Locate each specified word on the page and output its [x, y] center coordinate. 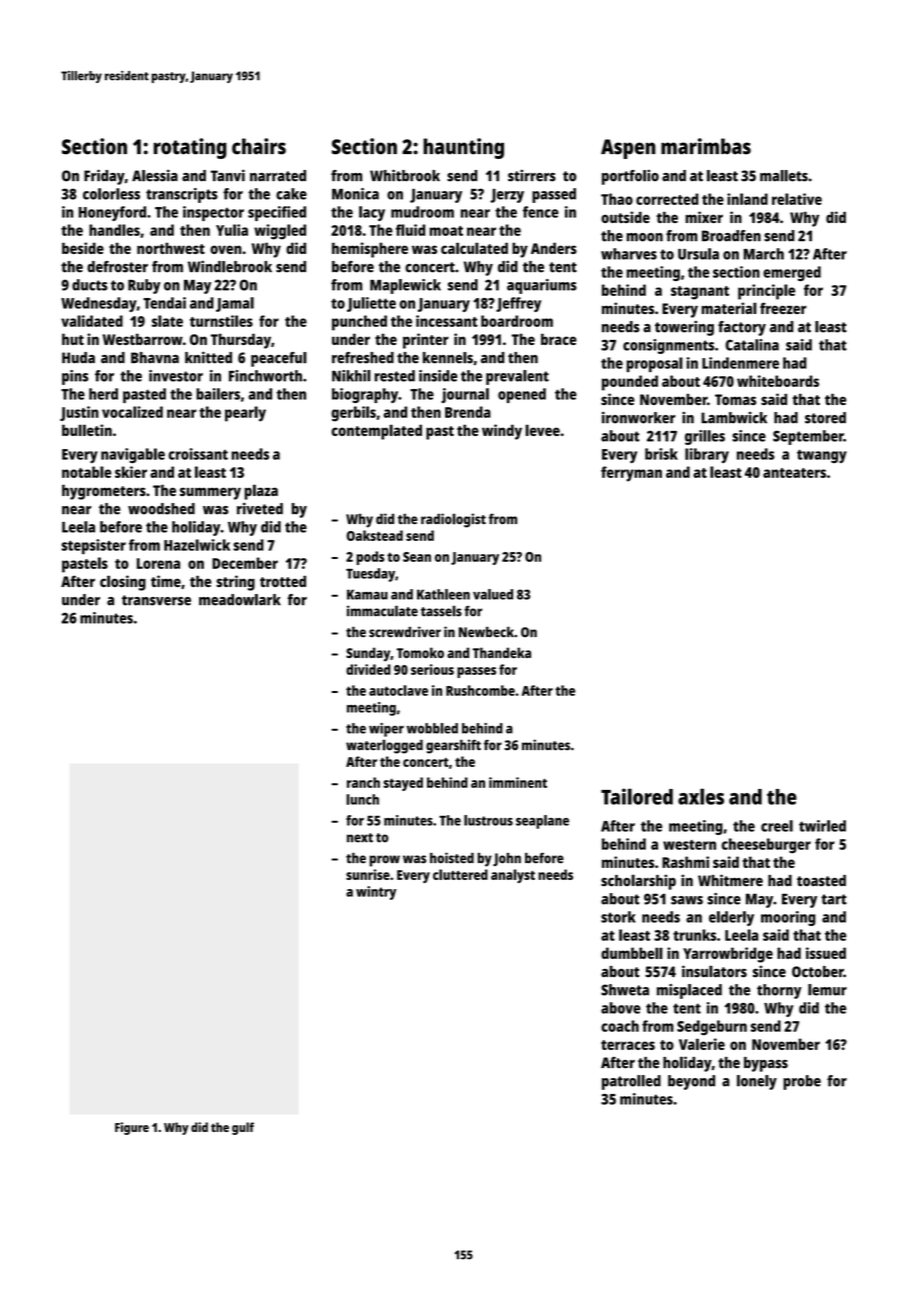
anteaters [794, 473]
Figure [132, 1128]
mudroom [422, 212]
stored [825, 418]
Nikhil [351, 376]
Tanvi [228, 175]
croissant [198, 454]
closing [123, 583]
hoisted [452, 858]
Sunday [368, 654]
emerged [792, 273]
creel [777, 826]
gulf [243, 1128]
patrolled [631, 1082]
